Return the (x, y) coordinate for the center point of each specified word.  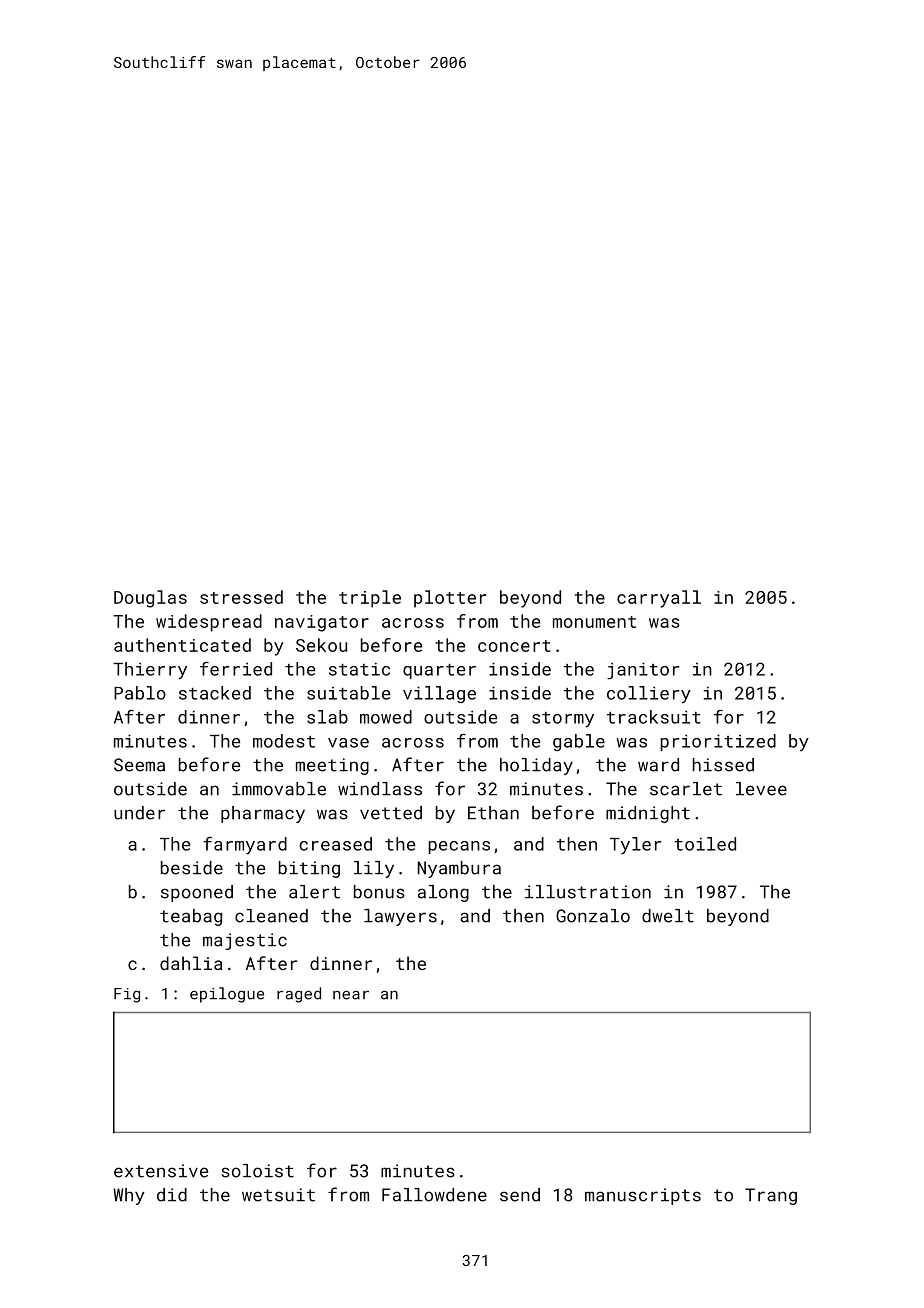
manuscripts (643, 1196)
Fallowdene (434, 1195)
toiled (705, 844)
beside (192, 868)
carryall (659, 599)
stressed (241, 597)
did (172, 1195)
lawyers (400, 917)
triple (370, 599)
